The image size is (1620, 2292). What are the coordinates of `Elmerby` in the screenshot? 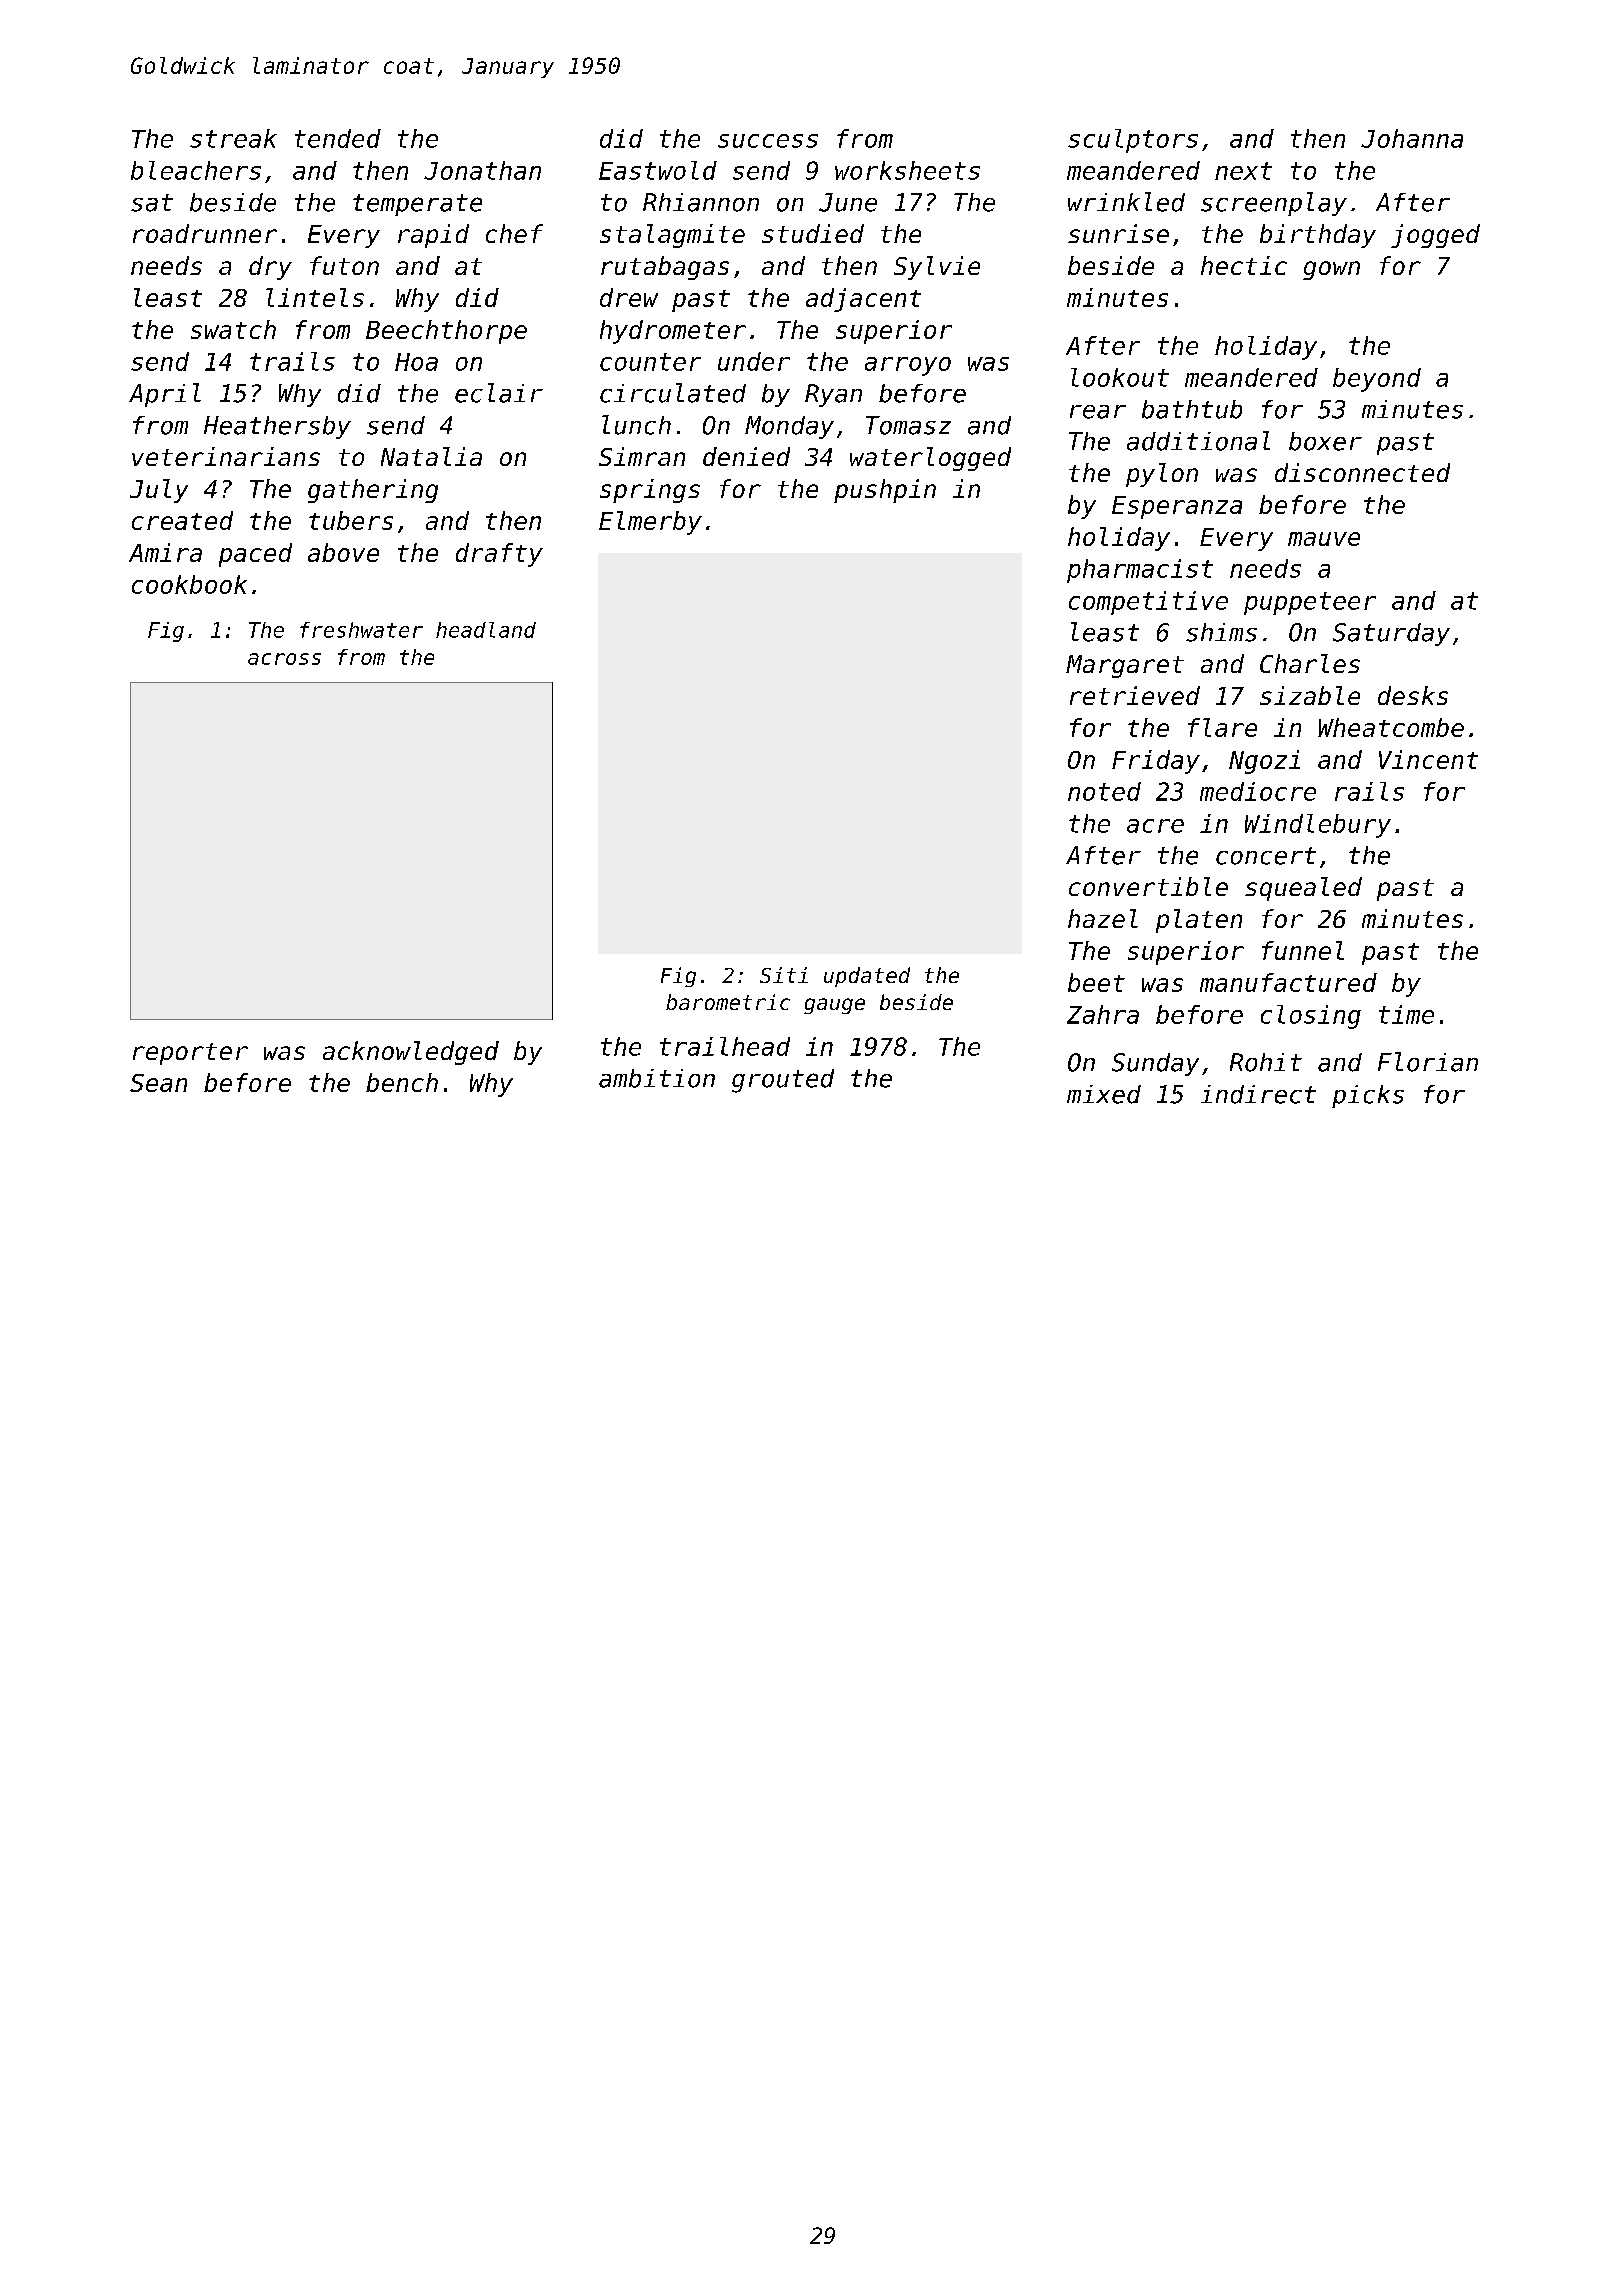 It's located at (650, 523).
